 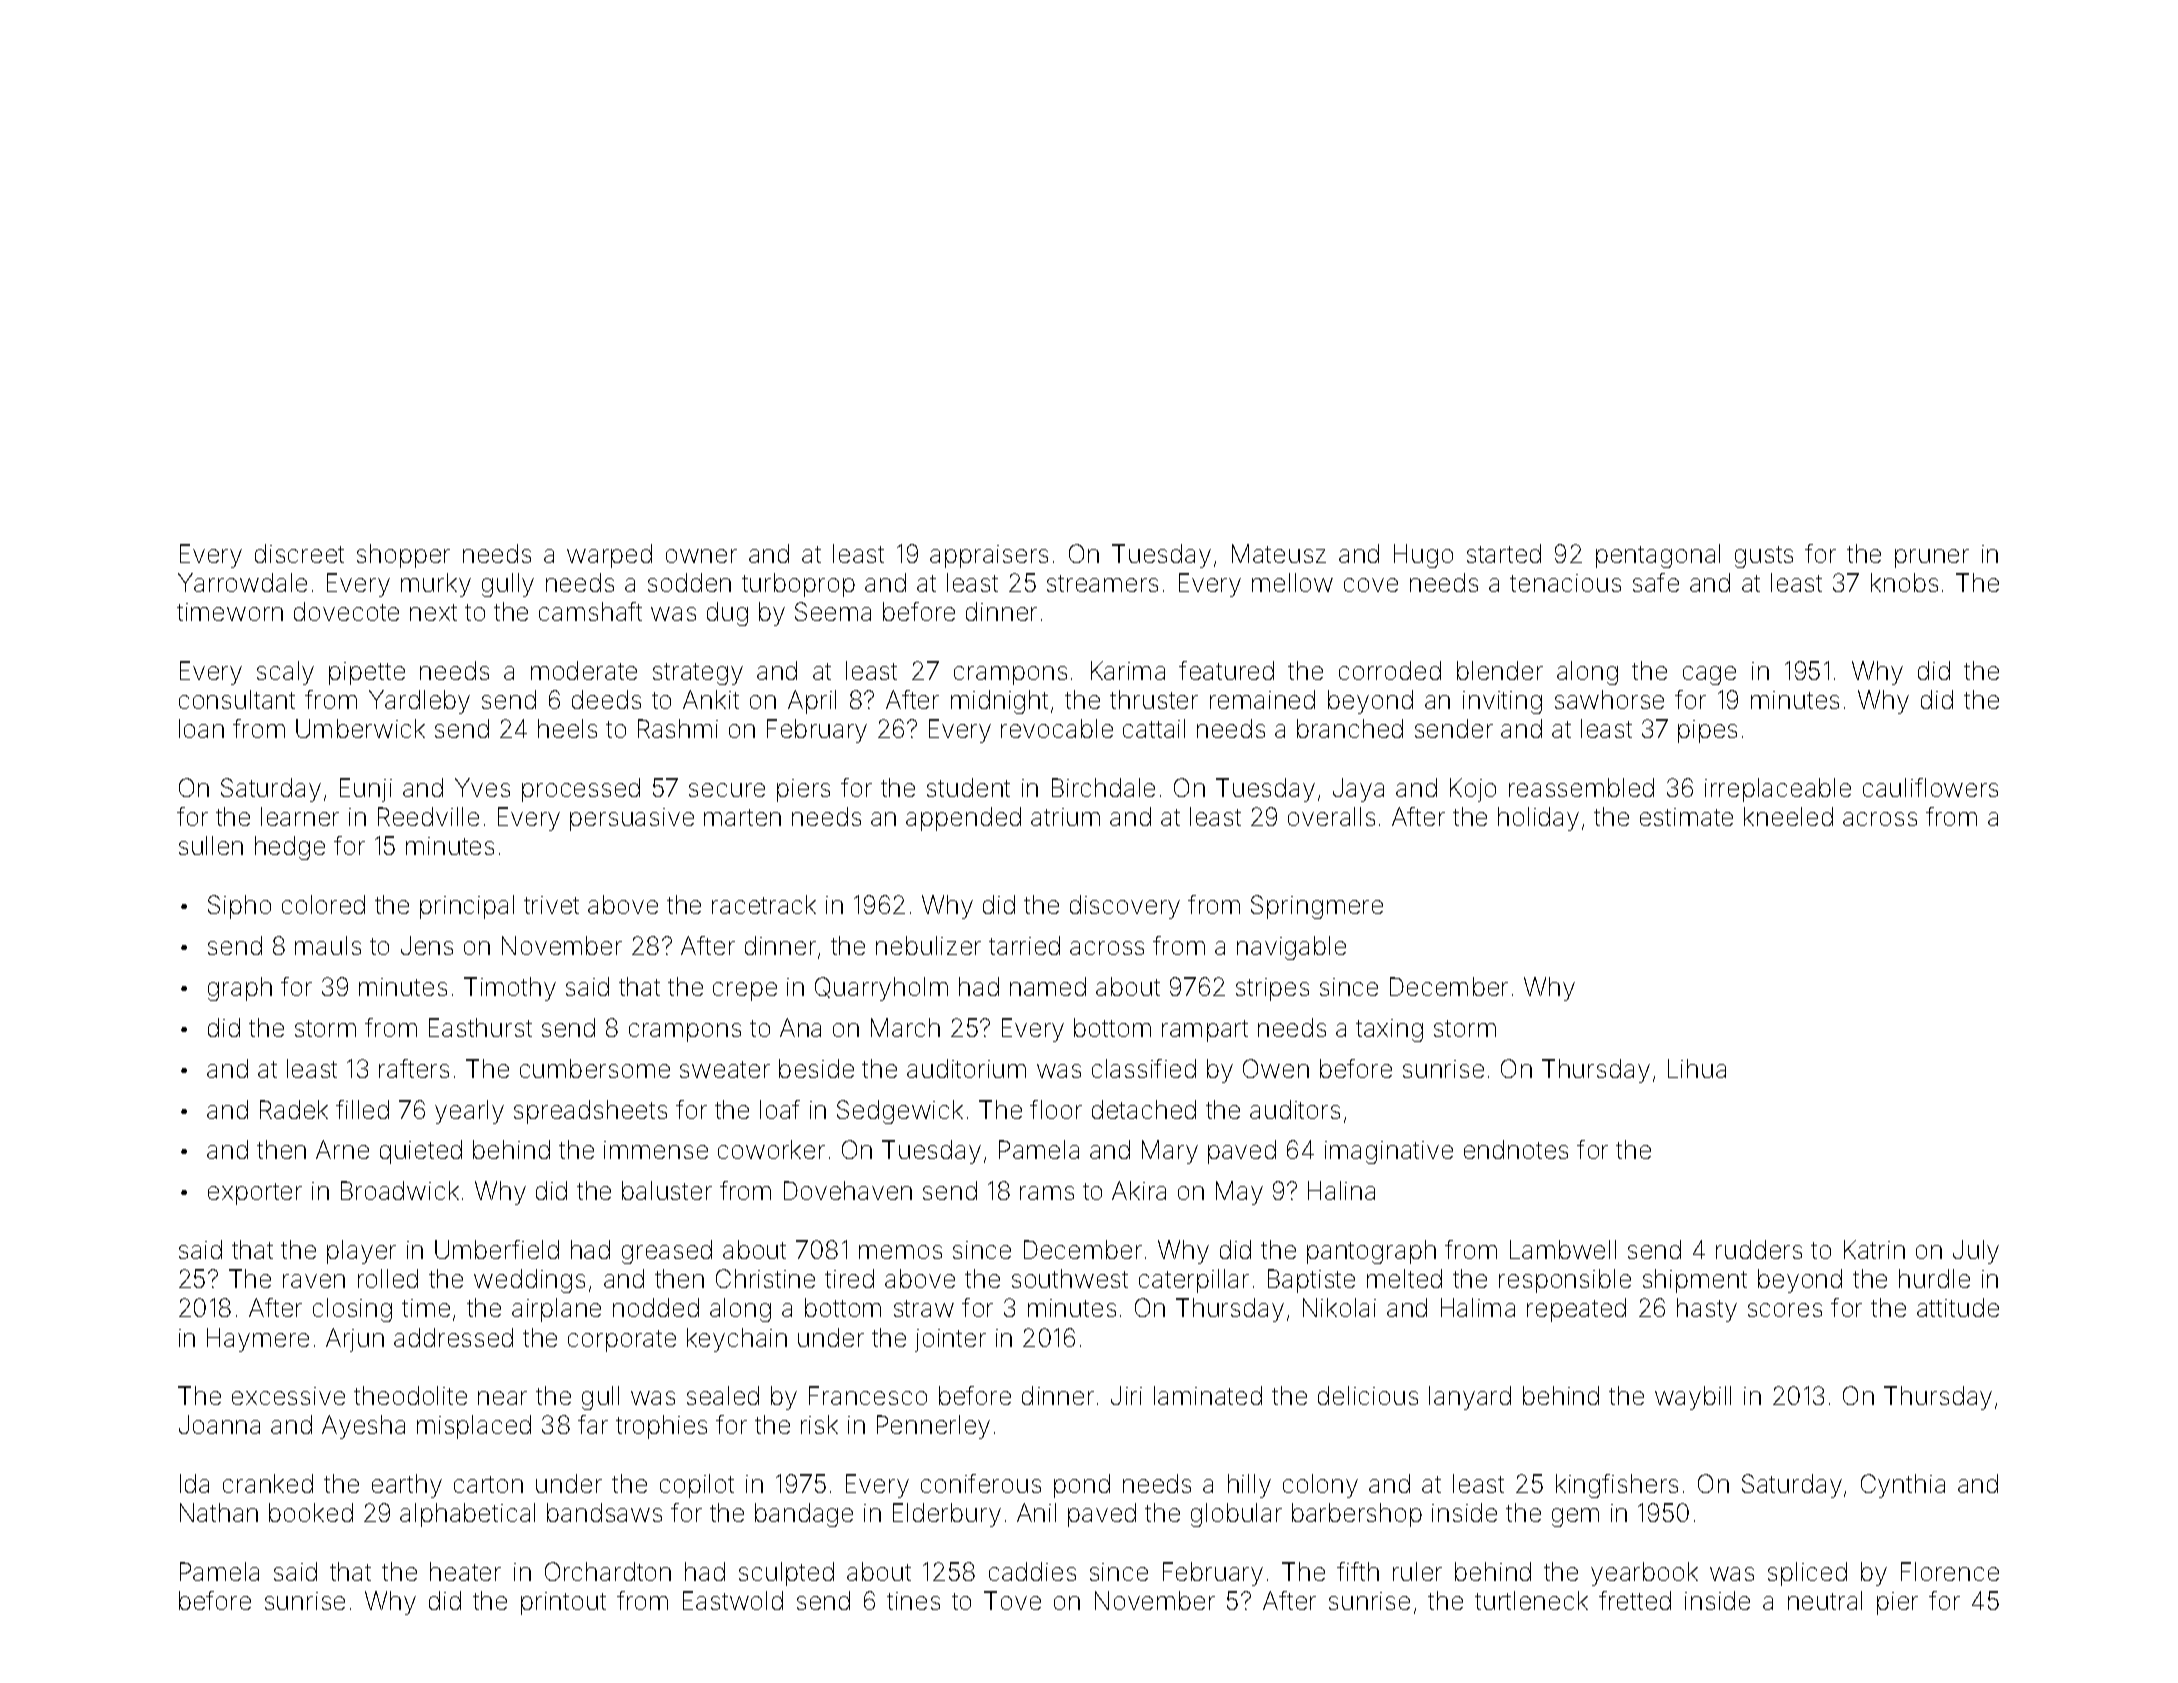 I want to click on featured, so click(x=1226, y=670).
